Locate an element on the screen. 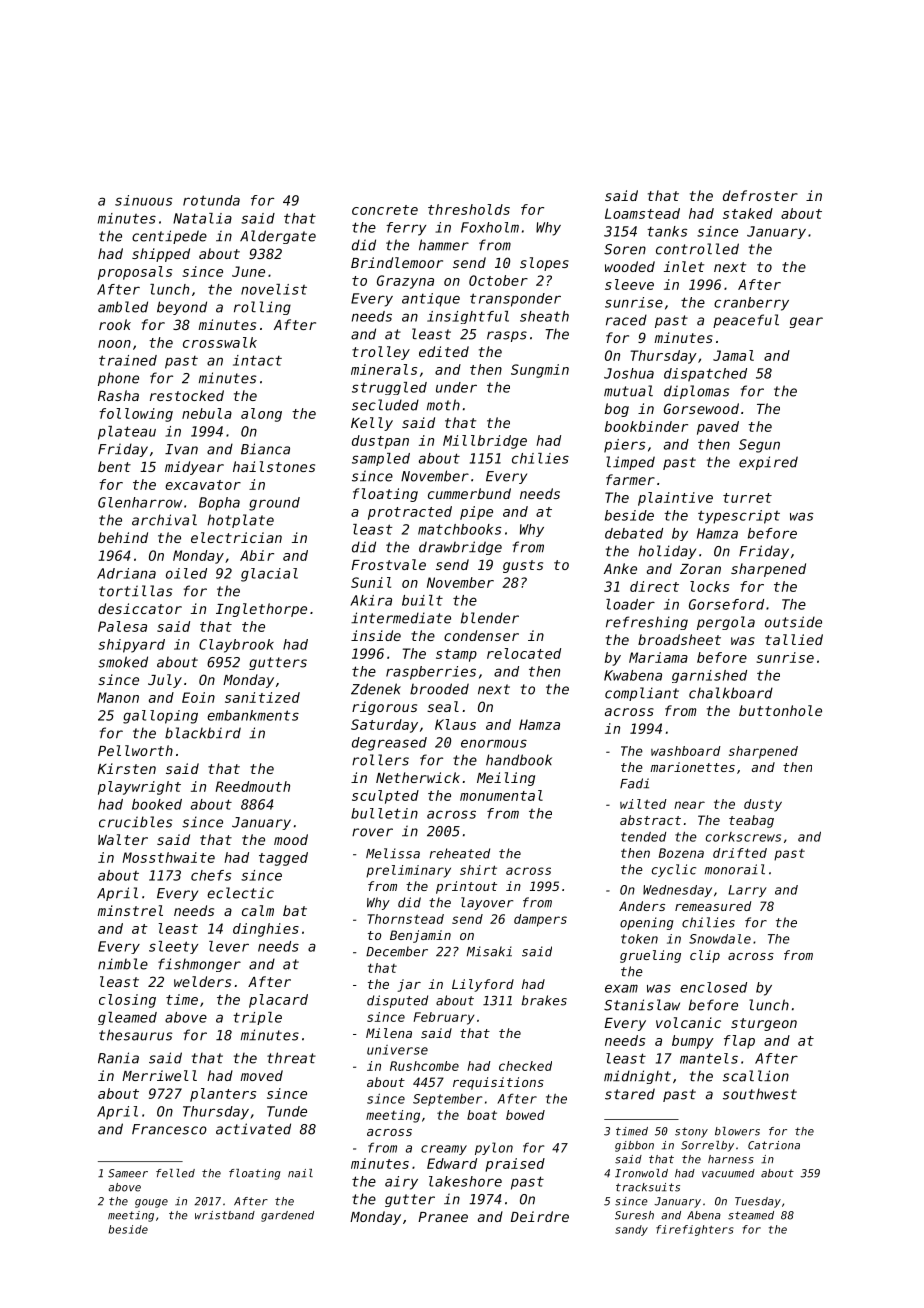  enormous is located at coordinates (494, 743).
